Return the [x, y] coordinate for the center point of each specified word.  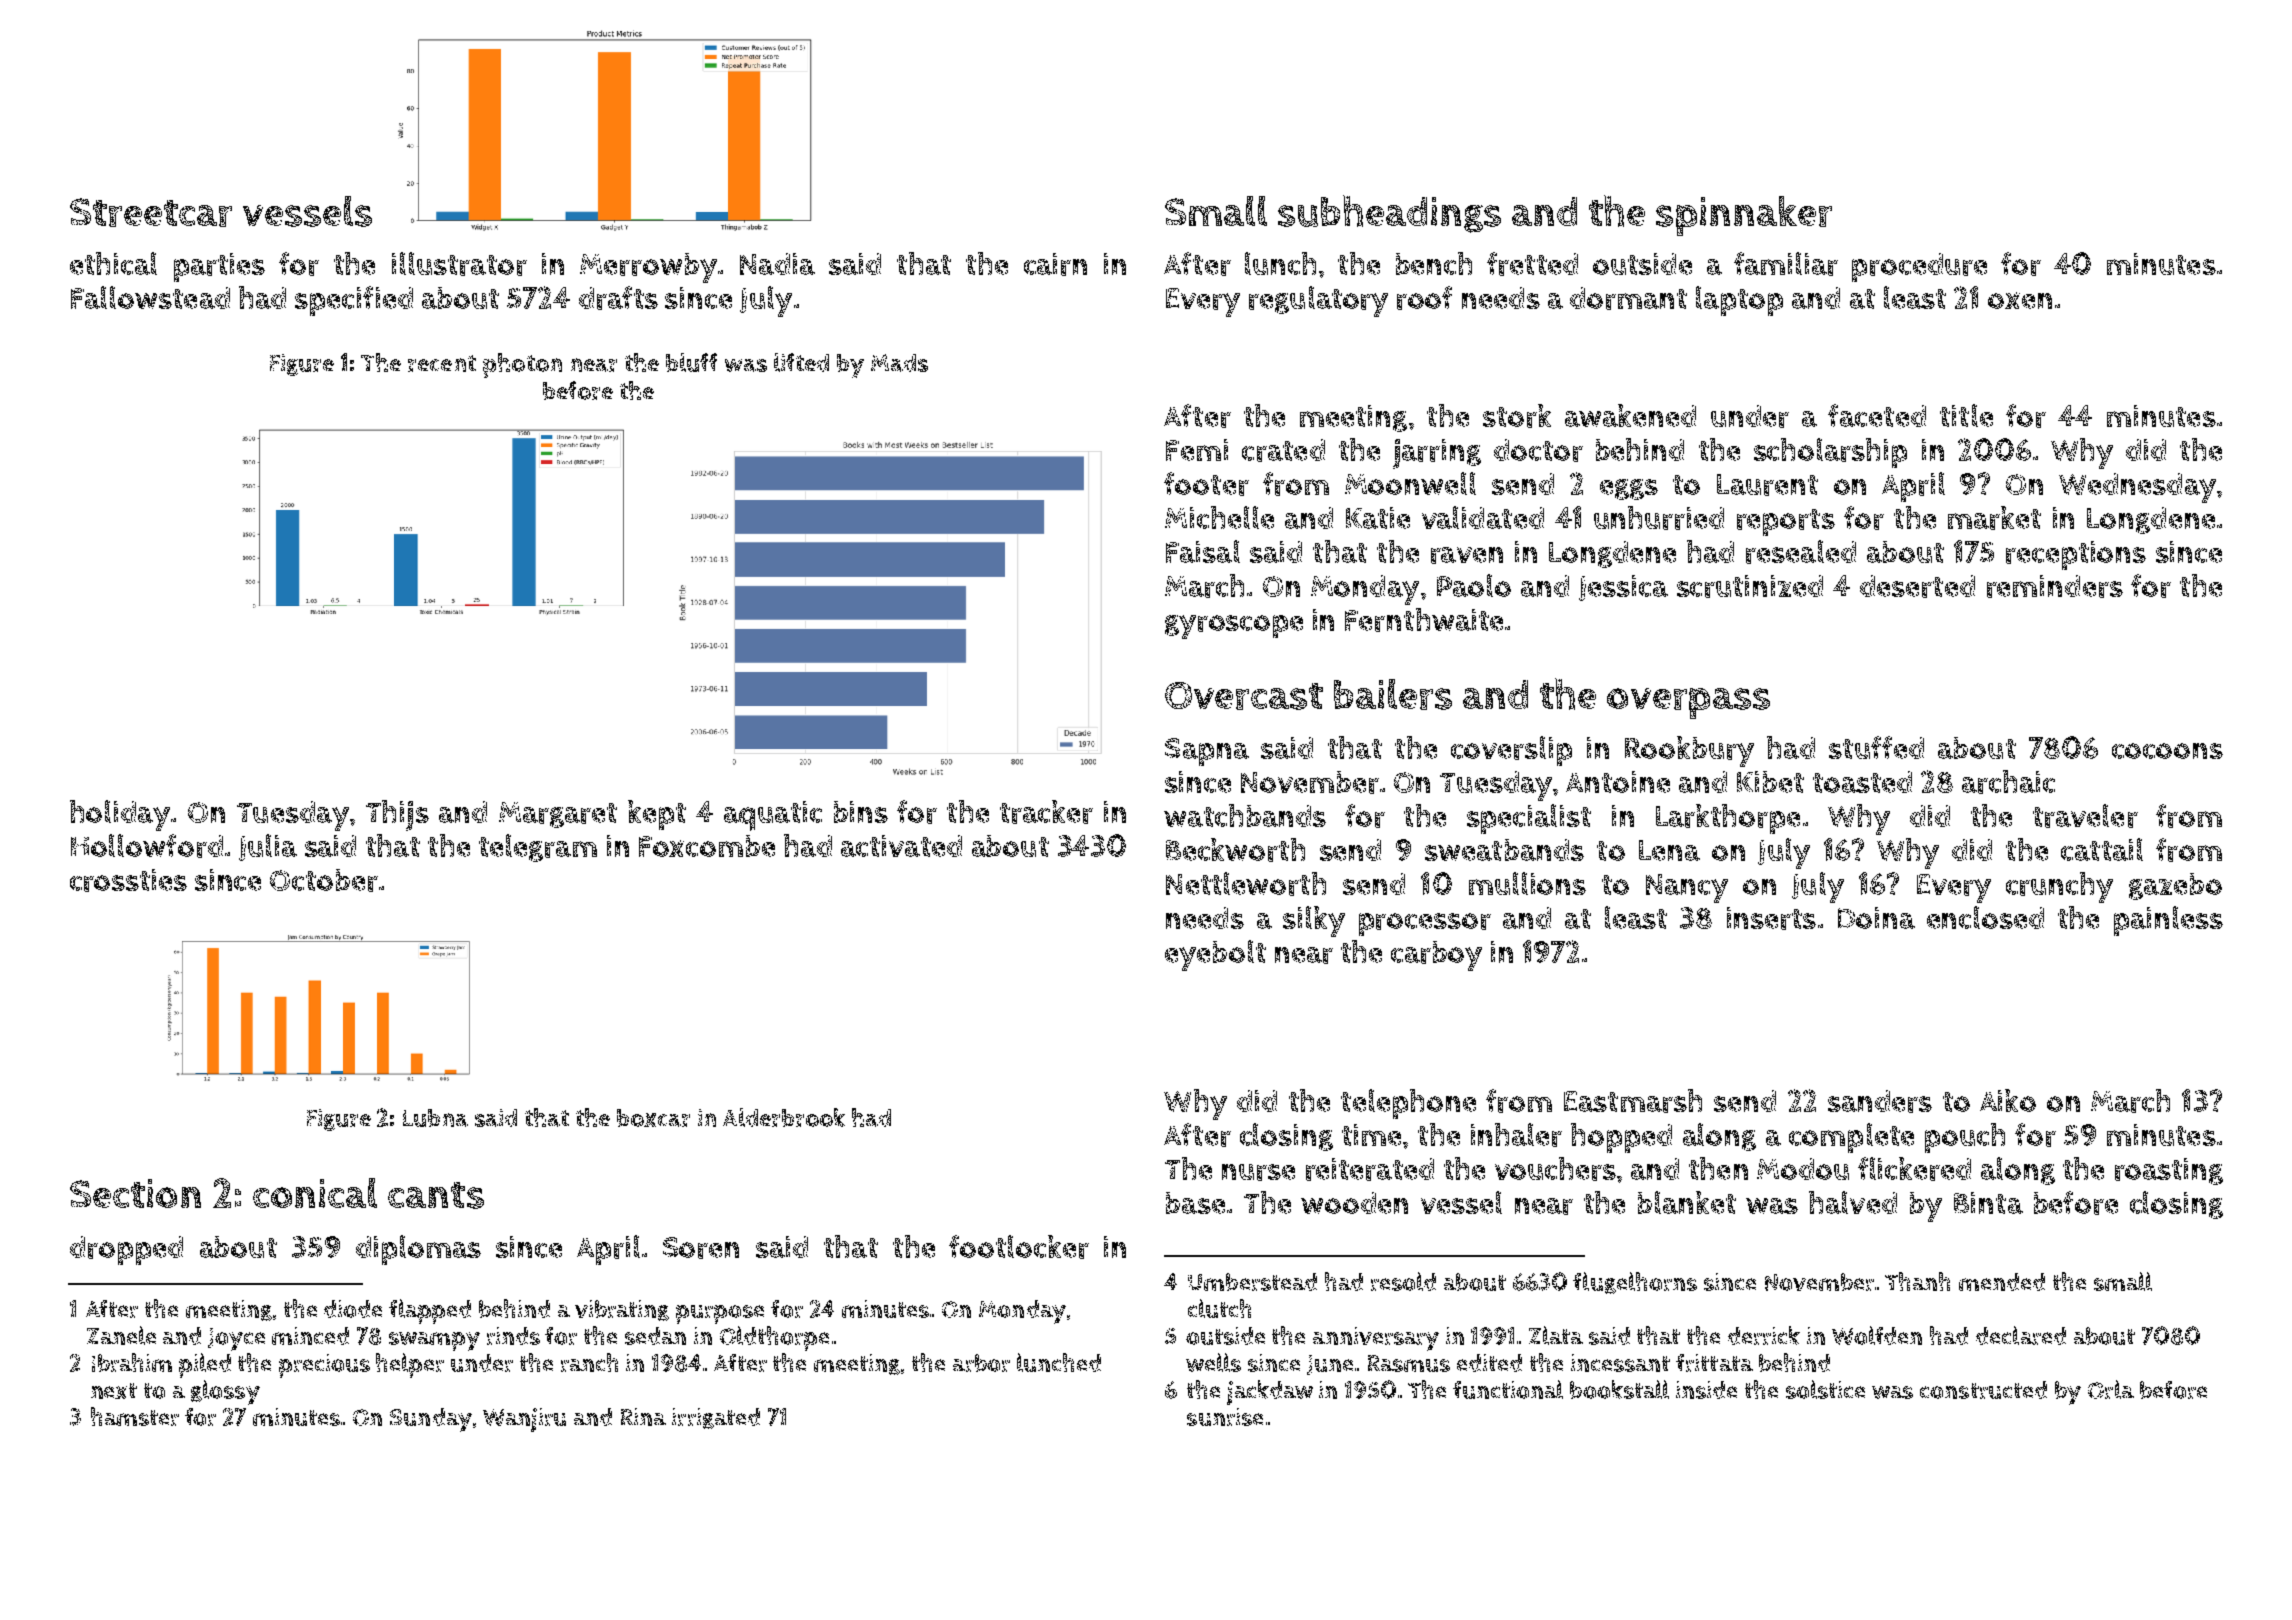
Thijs [397, 815]
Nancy [1687, 888]
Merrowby [648, 268]
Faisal [1203, 551]
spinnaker [1744, 216]
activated [901, 846]
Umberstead [1252, 1282]
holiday [120, 815]
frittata [1714, 1363]
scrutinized [1750, 586]
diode [353, 1309]
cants [436, 1195]
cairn [1055, 264]
